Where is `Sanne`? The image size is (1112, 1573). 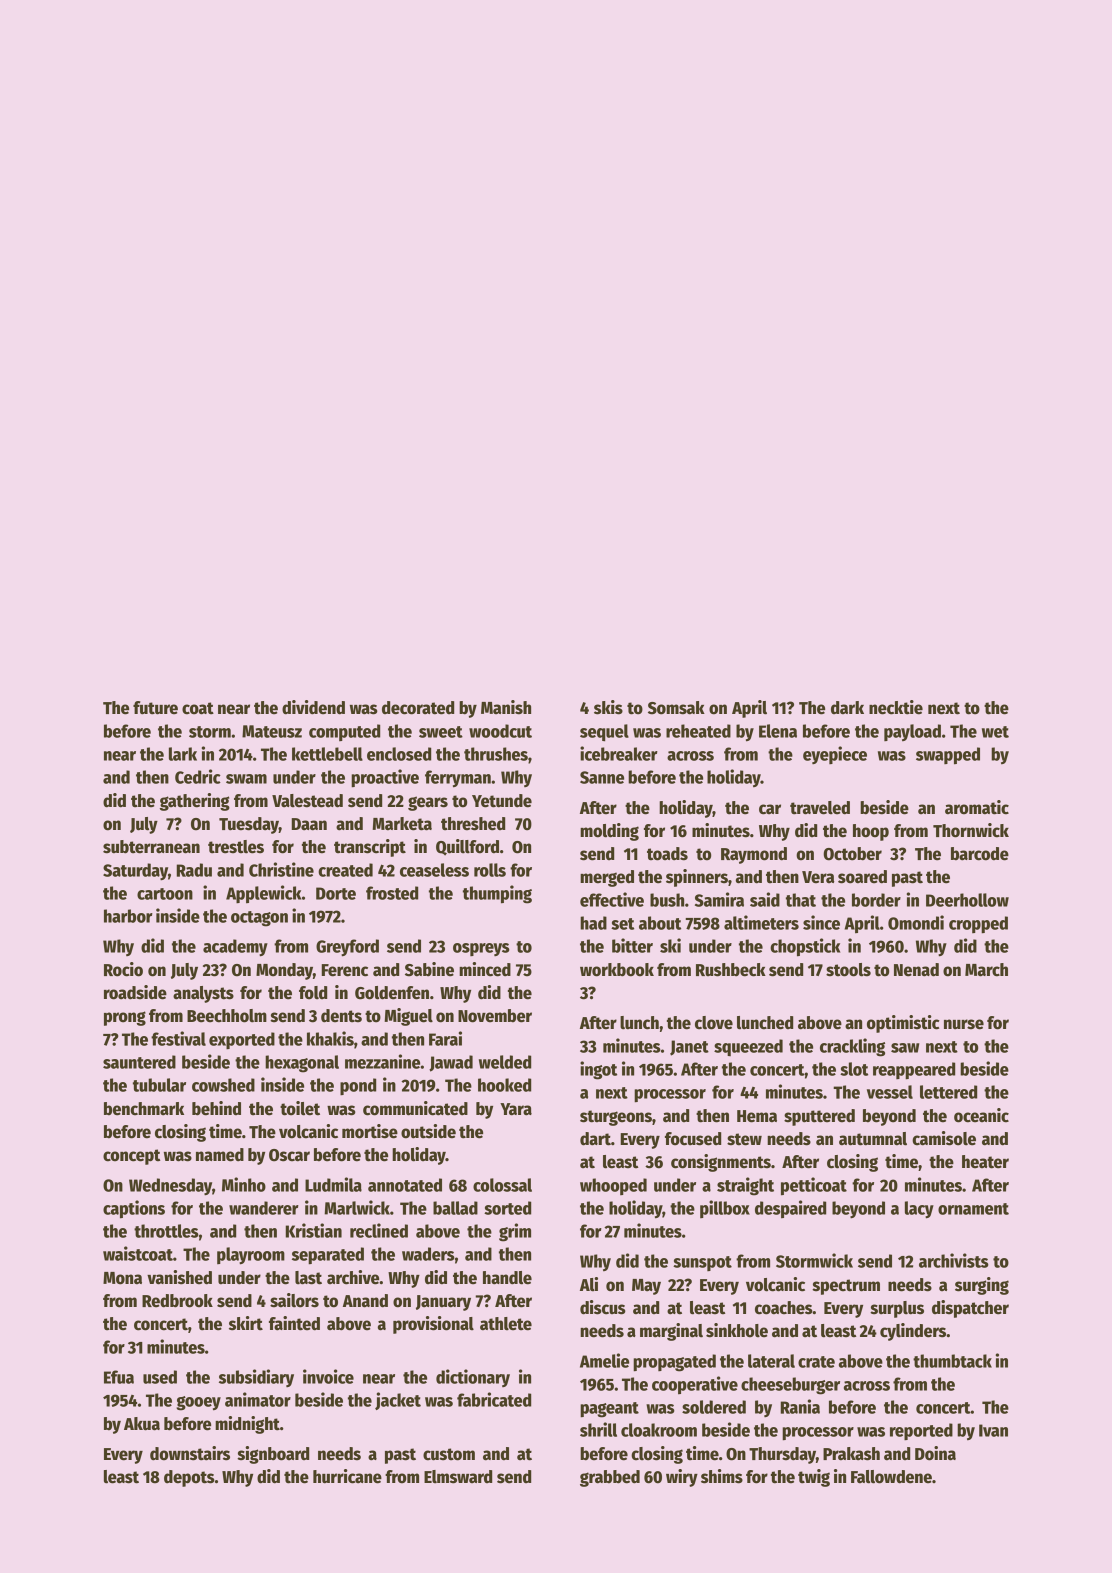 Sanne is located at coordinates (602, 777).
